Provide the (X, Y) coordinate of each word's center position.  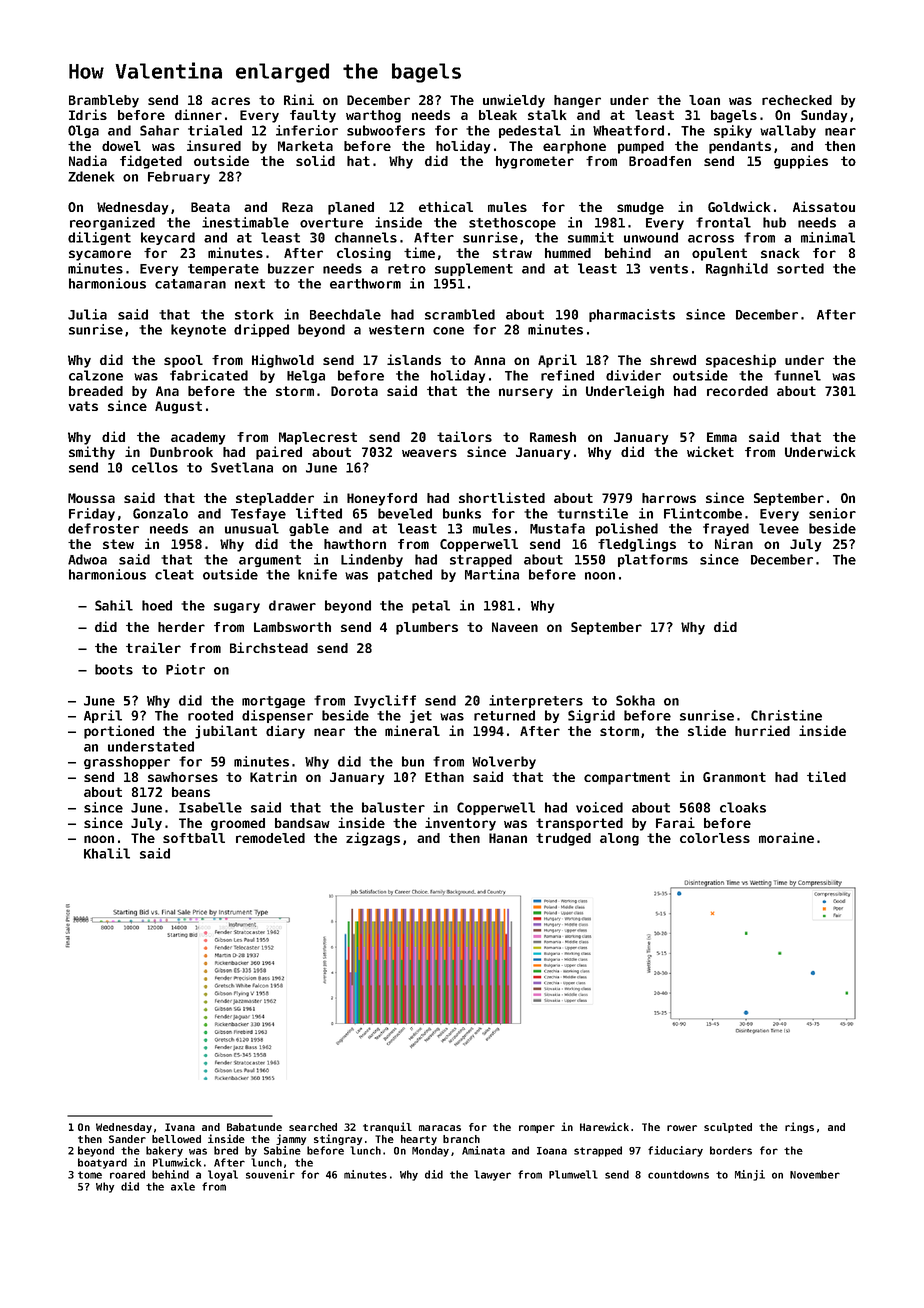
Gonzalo (160, 513)
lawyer (492, 1175)
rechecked (797, 100)
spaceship (741, 361)
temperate (223, 270)
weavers (429, 453)
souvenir (270, 1174)
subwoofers (386, 130)
